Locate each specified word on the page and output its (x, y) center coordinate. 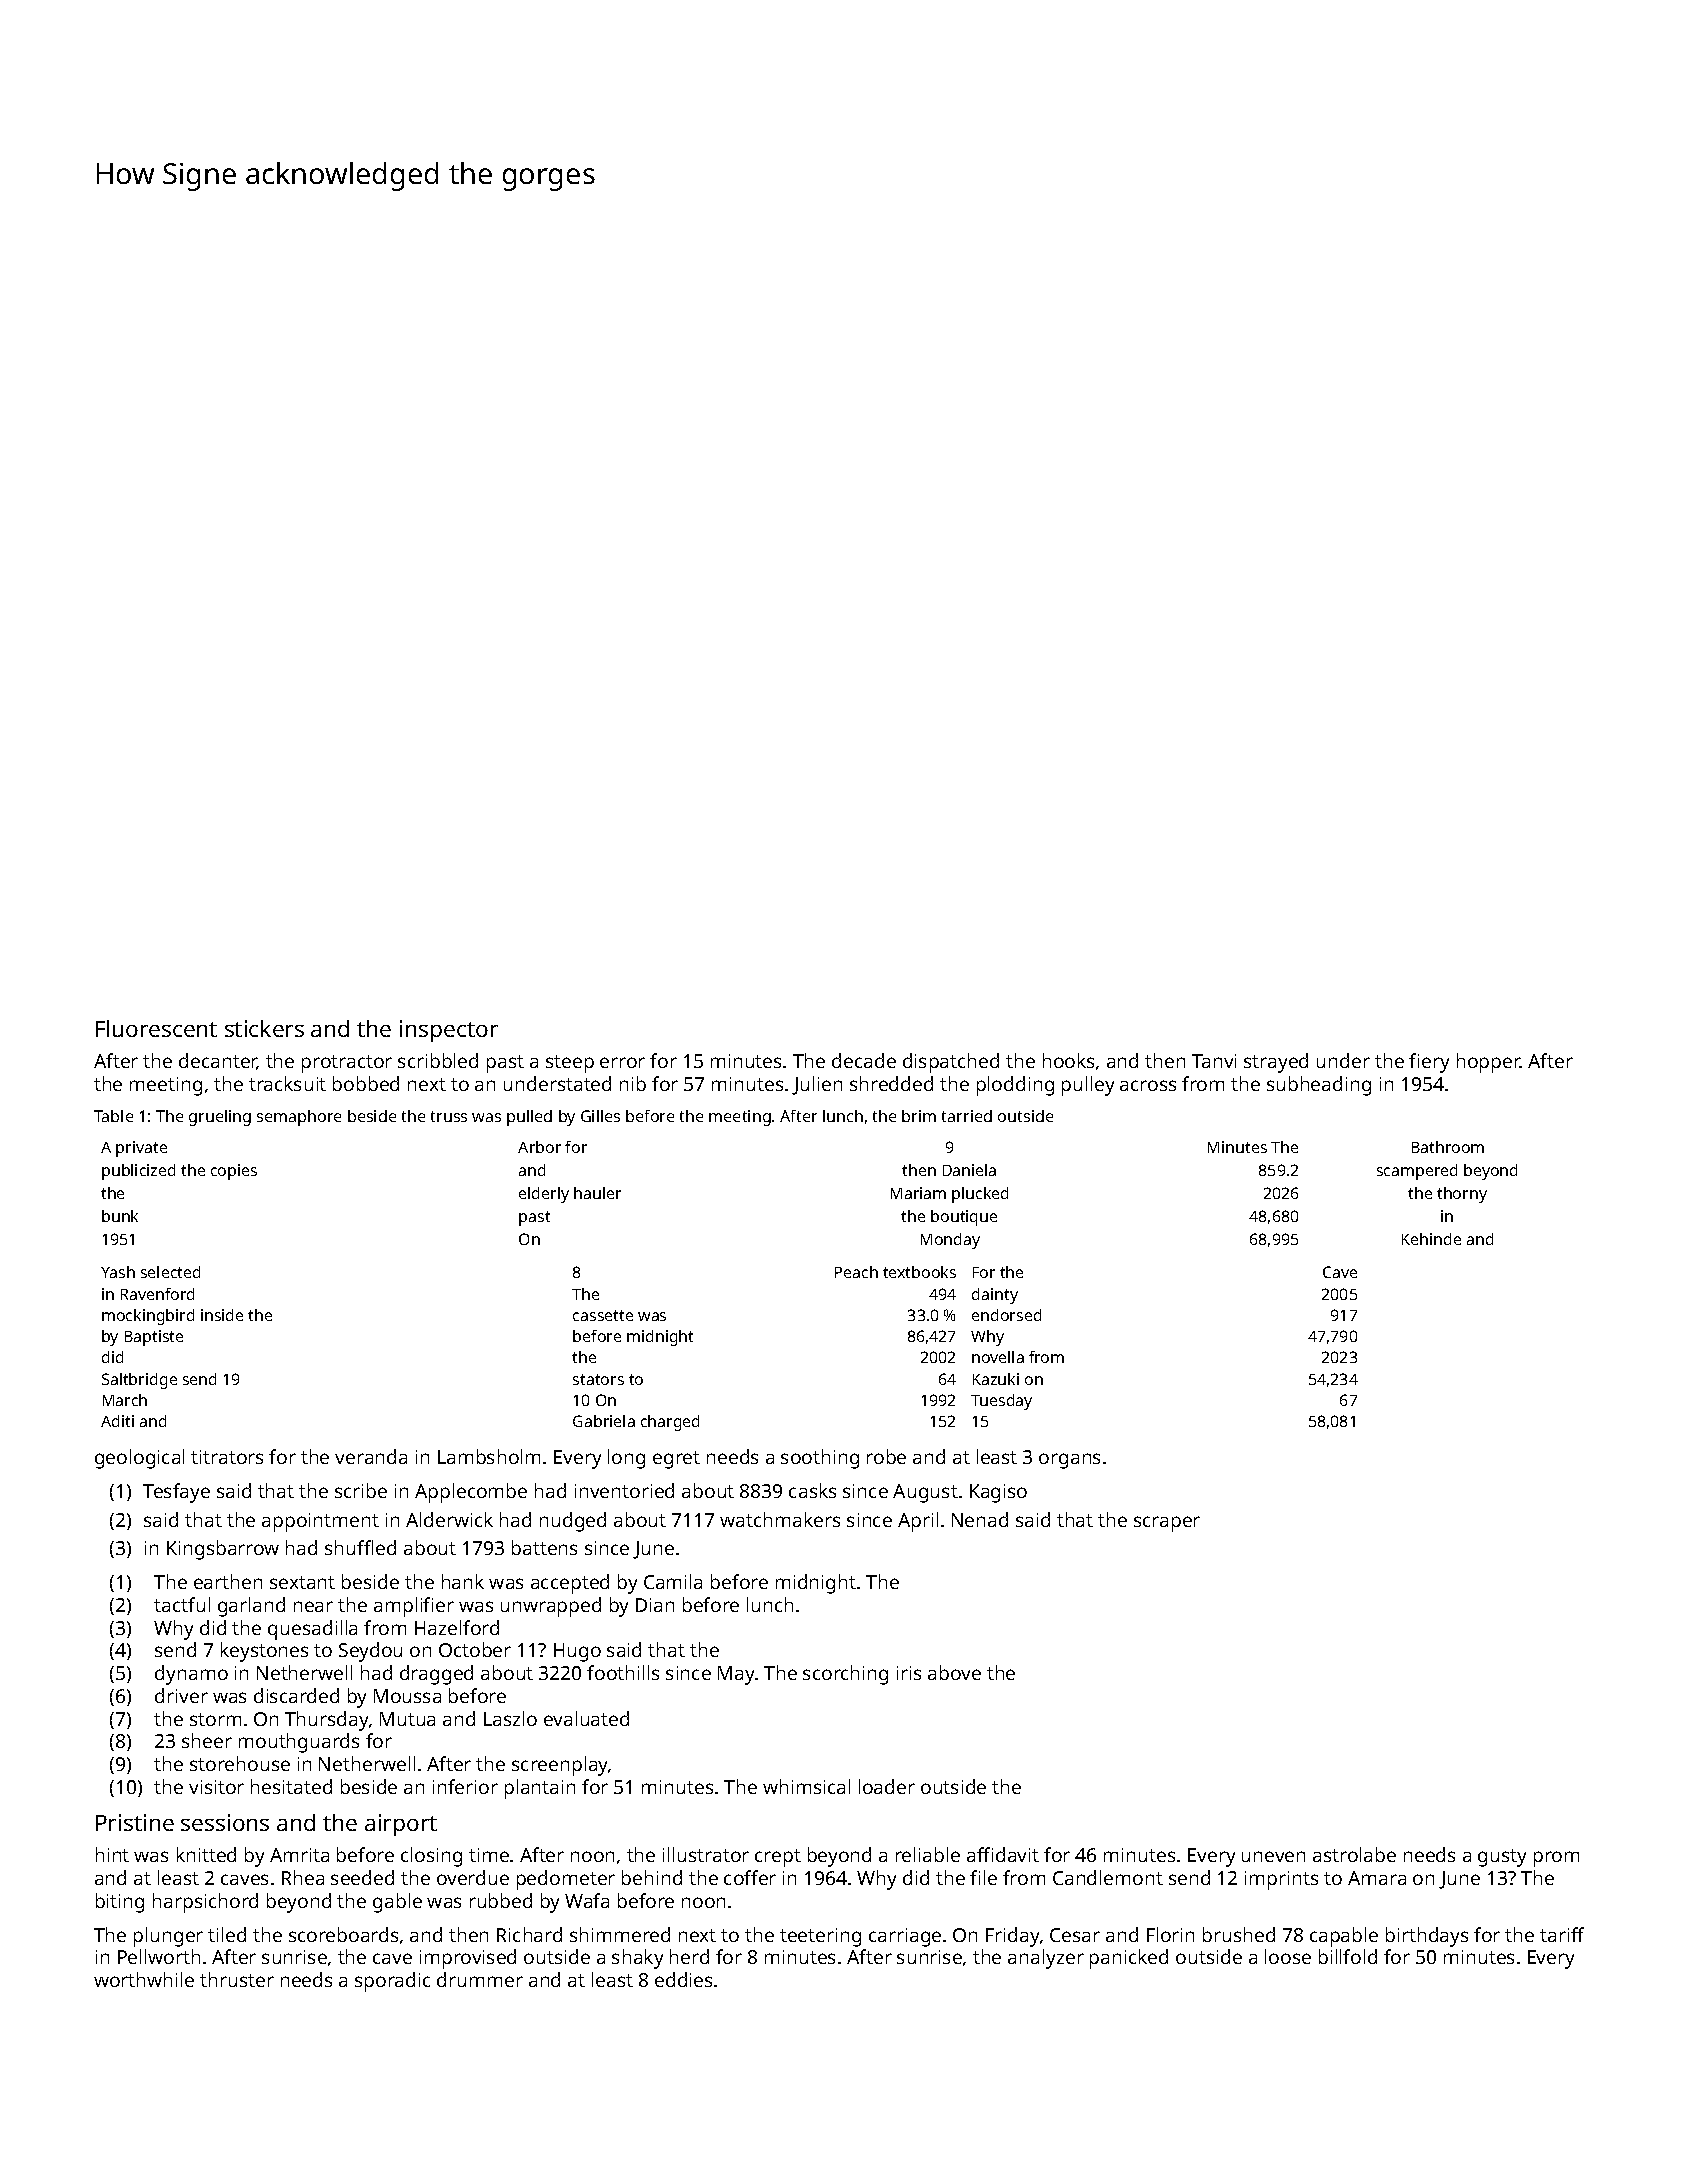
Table (113, 1116)
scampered (1417, 1172)
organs (1069, 1461)
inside (222, 1315)
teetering (820, 1937)
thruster (237, 1979)
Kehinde (1431, 1239)
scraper (1167, 1524)
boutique (964, 1218)
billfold (1348, 1956)
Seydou (370, 1652)
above (954, 1672)
